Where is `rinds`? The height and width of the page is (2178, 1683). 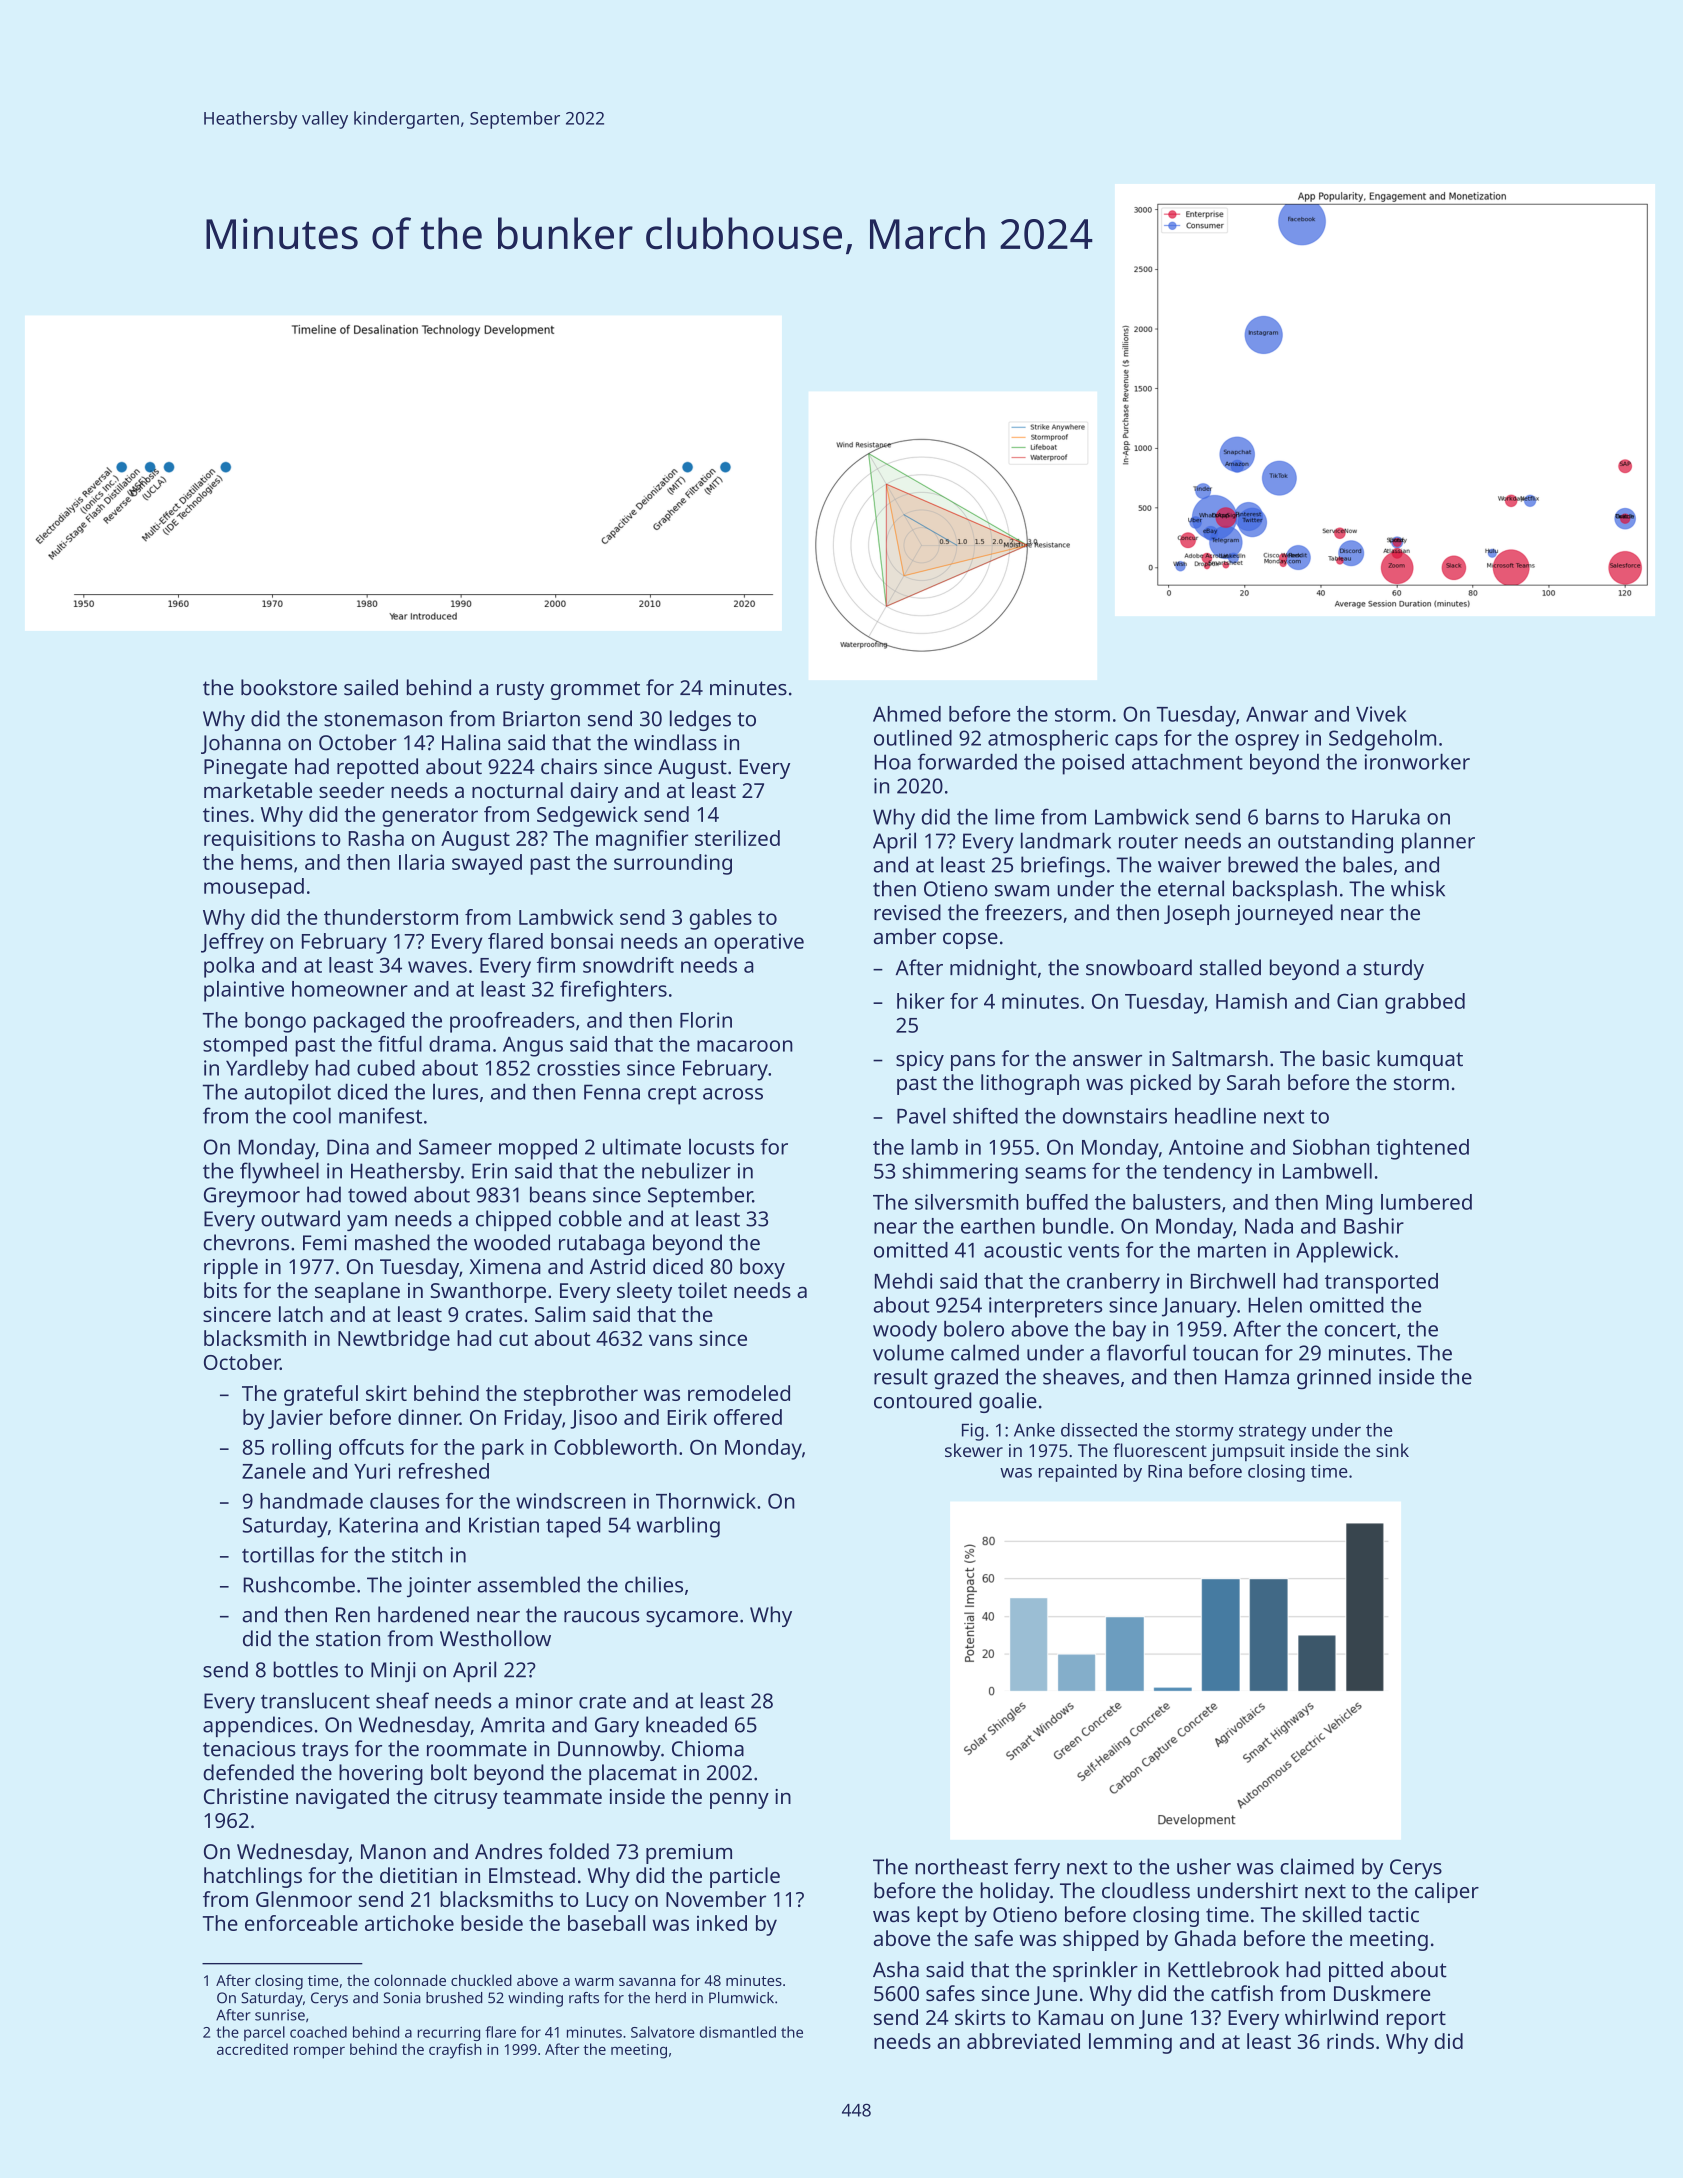 rinds is located at coordinates (1350, 2041).
